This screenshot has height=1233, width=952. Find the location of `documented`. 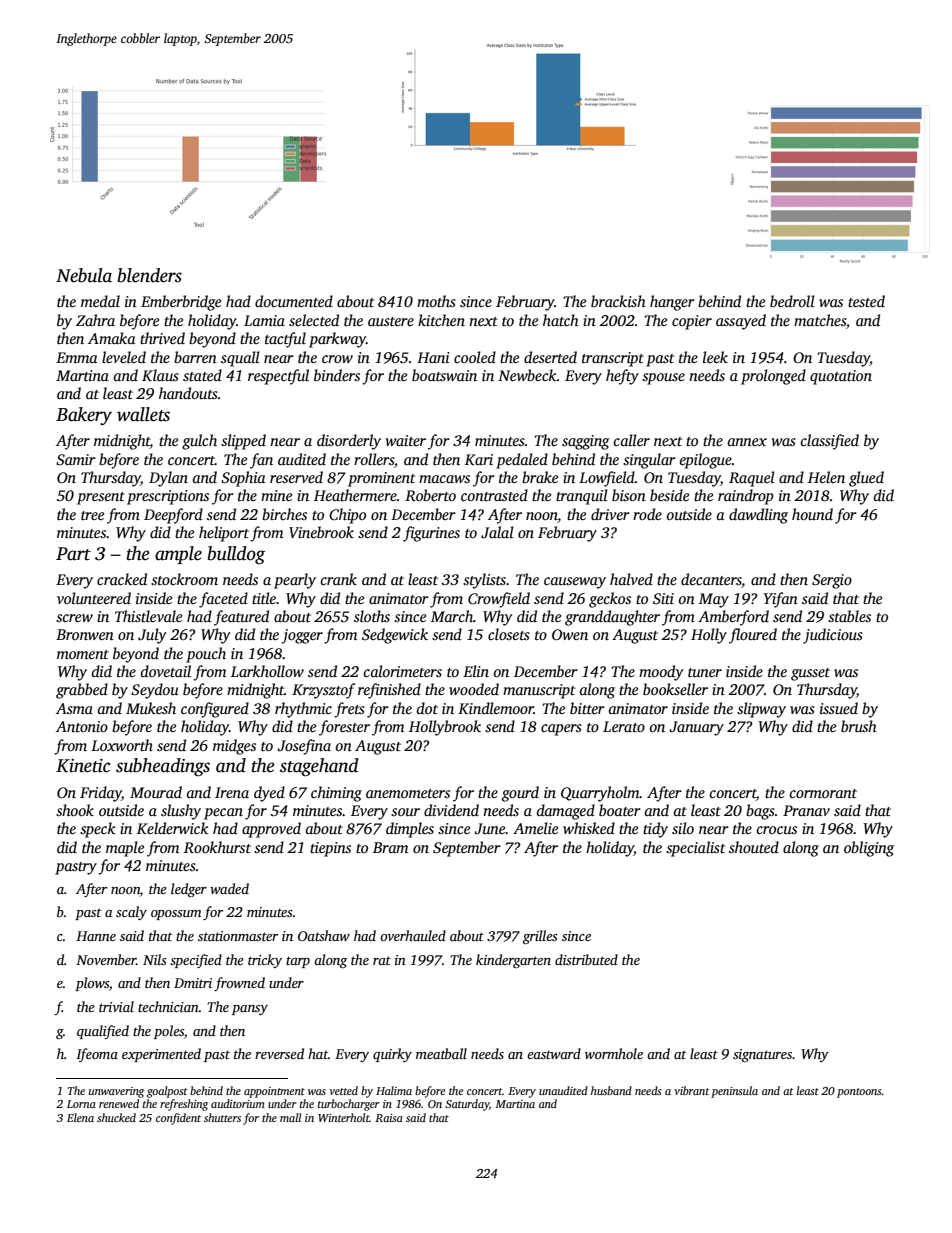

documented is located at coordinates (294, 301).
